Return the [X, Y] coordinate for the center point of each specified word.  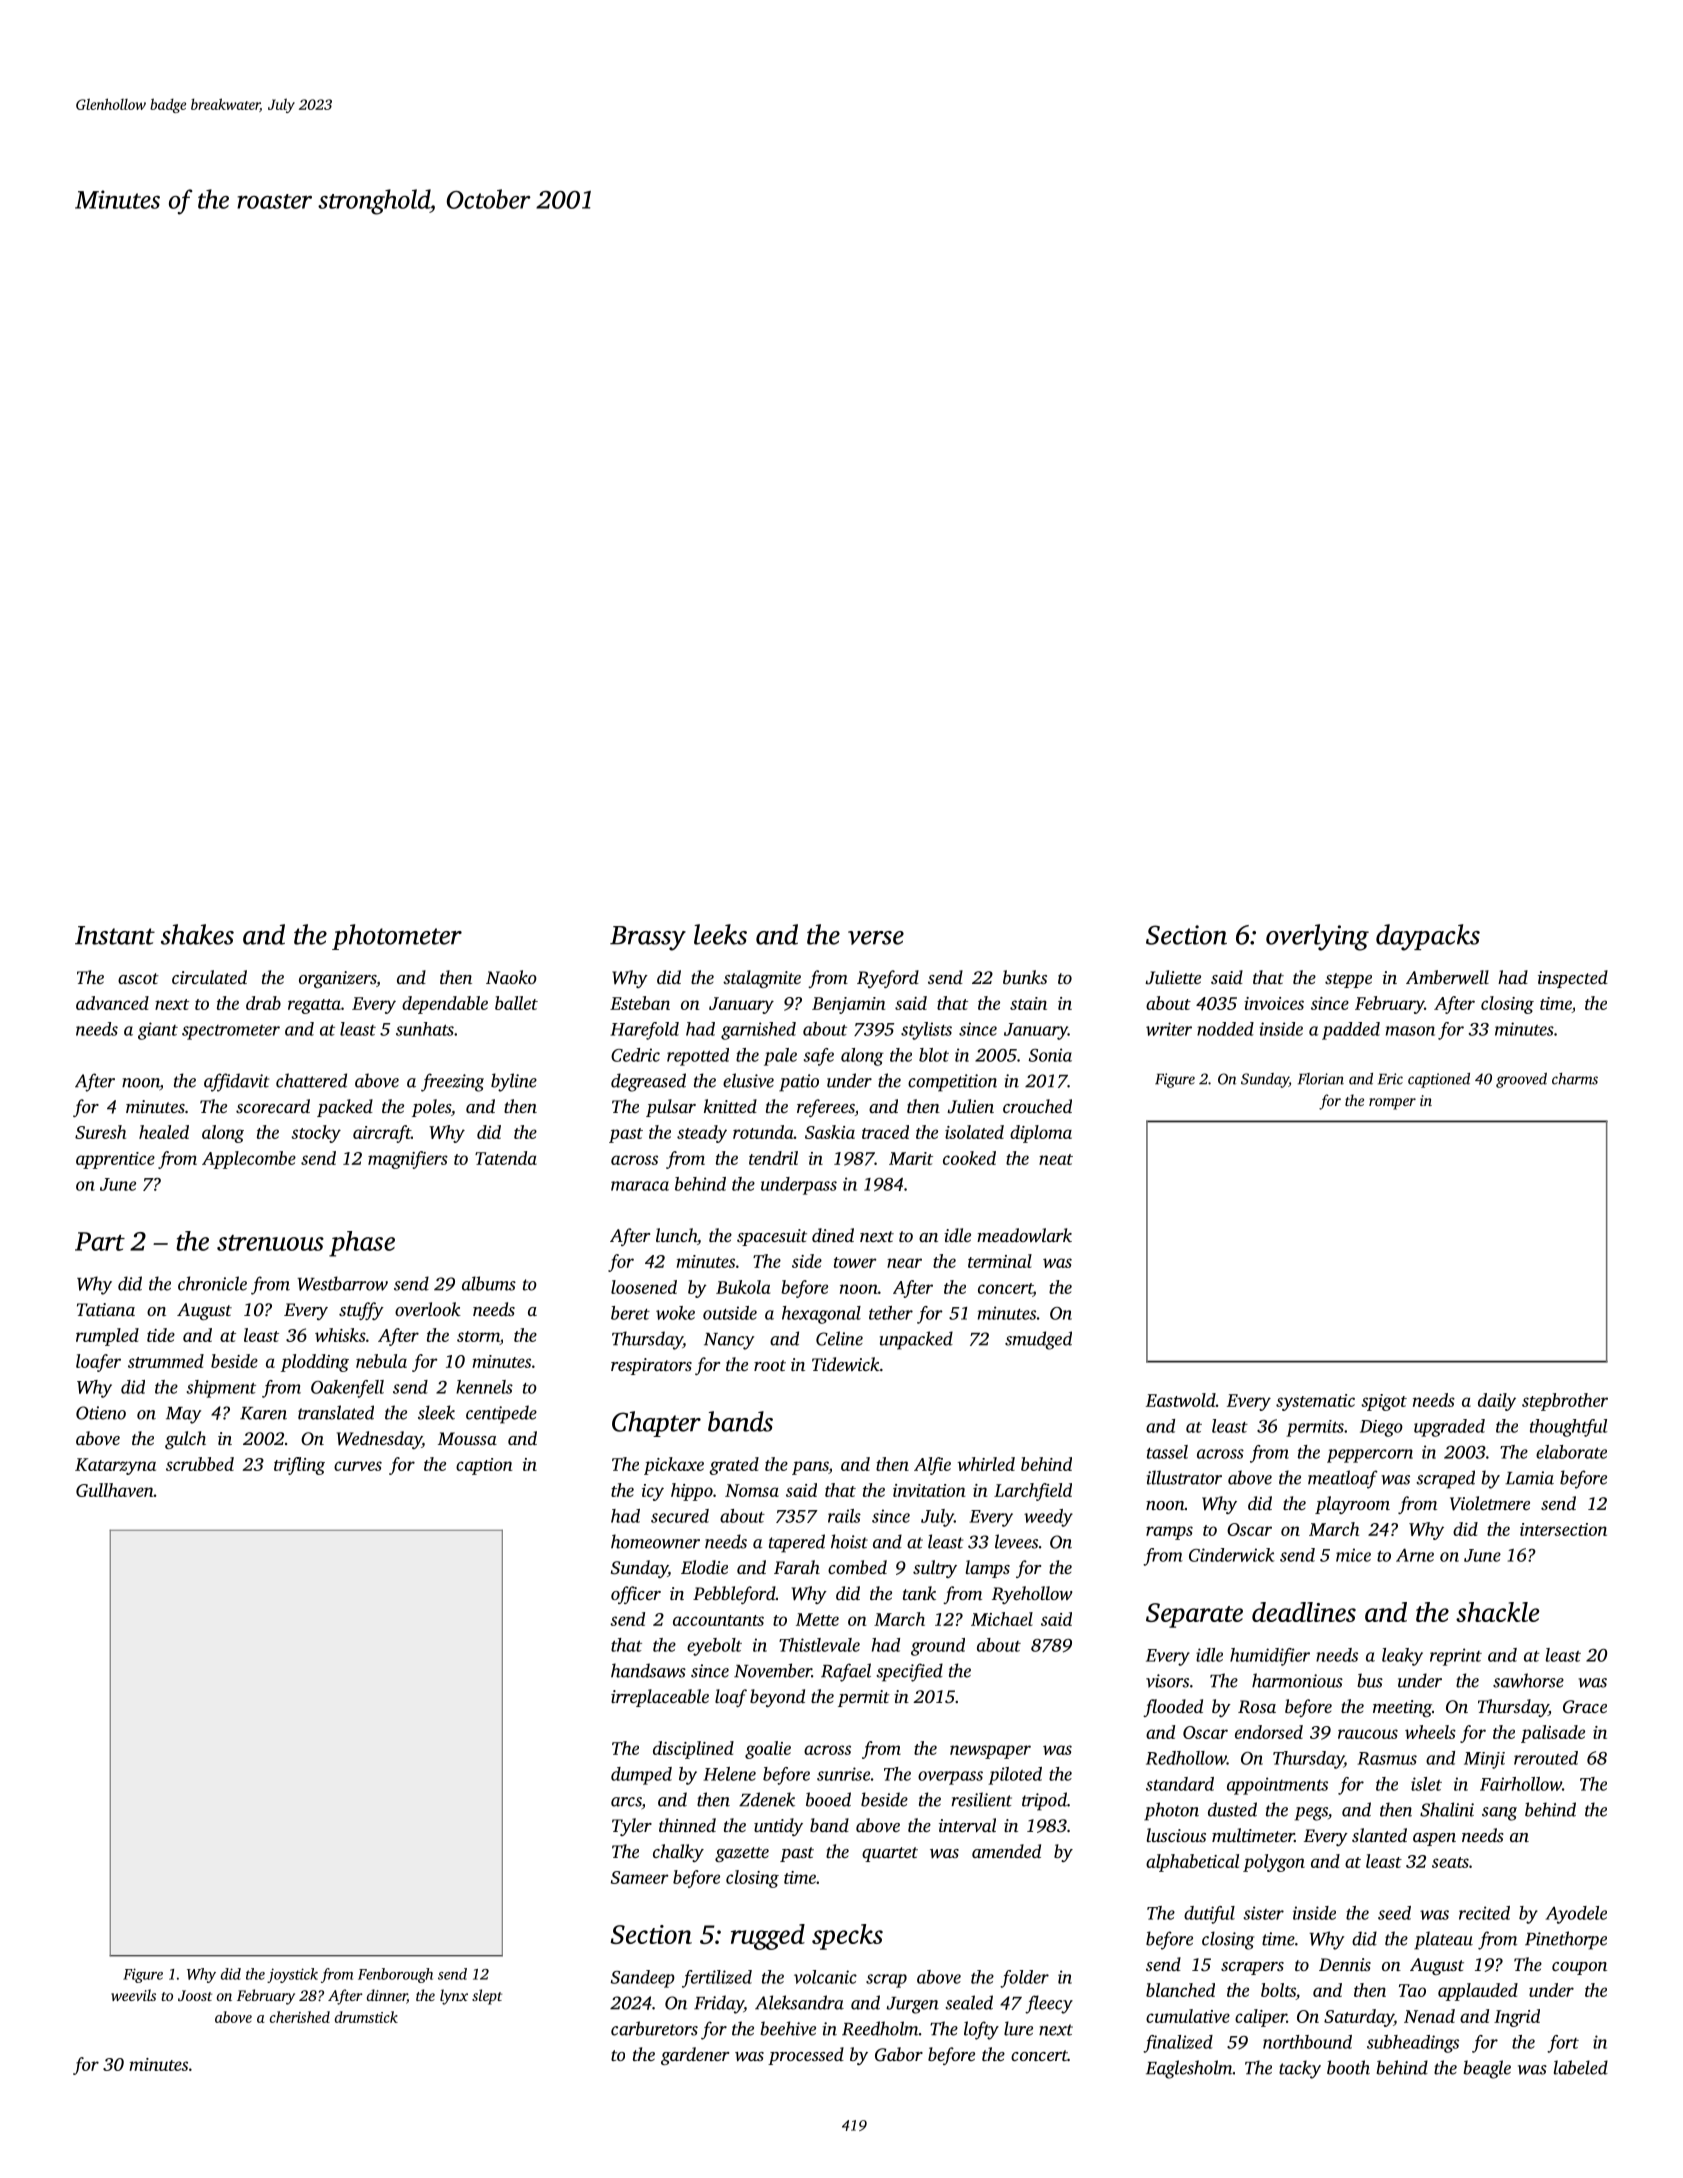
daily [1497, 1402]
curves [358, 1466]
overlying [1317, 937]
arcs [626, 1802]
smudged [1038, 1340]
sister [1264, 1913]
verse [876, 938]
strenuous [270, 1243]
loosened [644, 1287]
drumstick [366, 2017]
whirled [986, 1464]
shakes [197, 934]
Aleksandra [799, 2002]
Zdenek [767, 1799]
